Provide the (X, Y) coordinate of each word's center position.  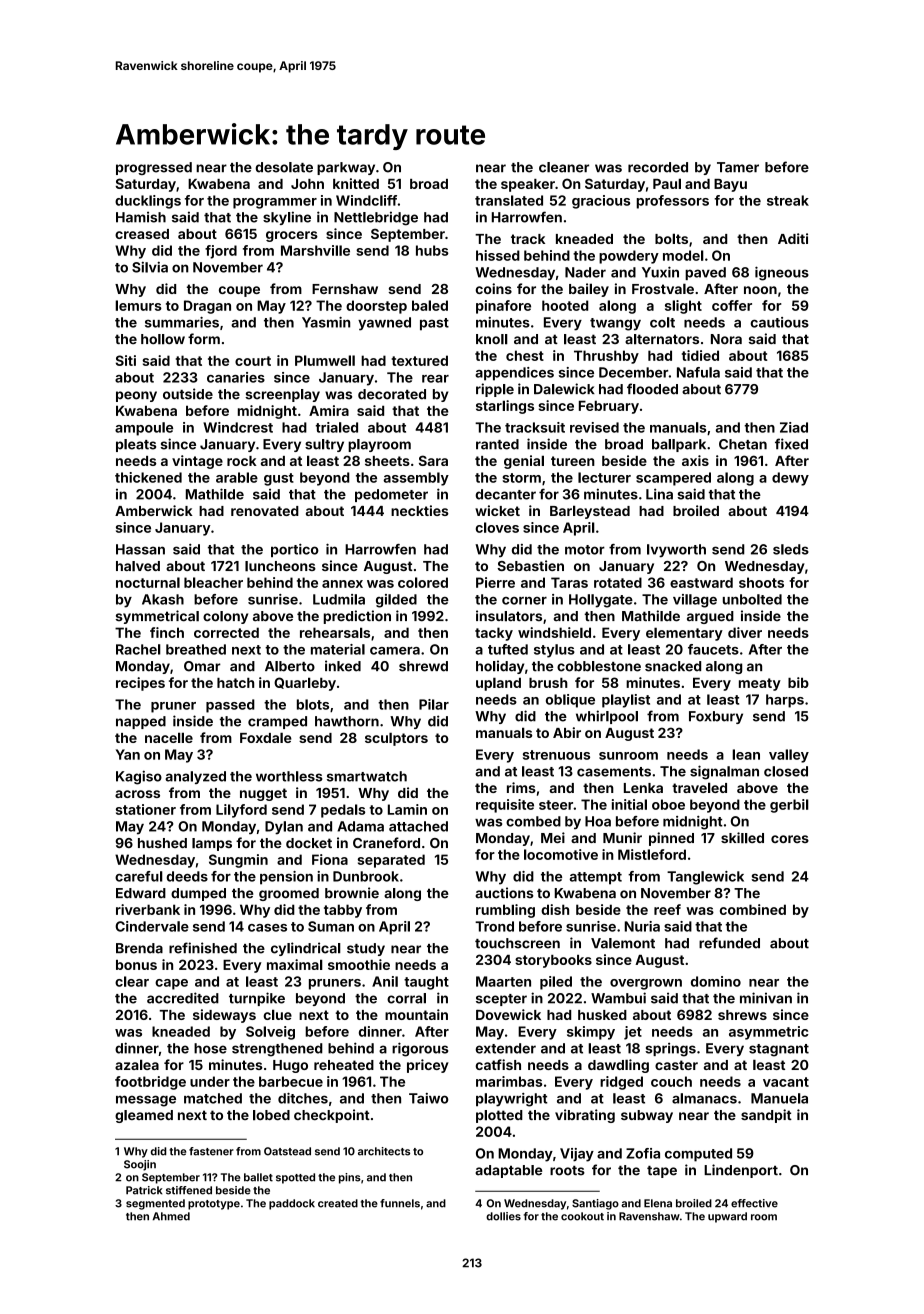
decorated (392, 394)
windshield (554, 632)
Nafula (698, 372)
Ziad (794, 427)
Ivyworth (676, 551)
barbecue (291, 1081)
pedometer (391, 495)
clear (132, 981)
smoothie (359, 964)
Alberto (290, 666)
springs (670, 1050)
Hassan (140, 549)
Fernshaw (345, 289)
